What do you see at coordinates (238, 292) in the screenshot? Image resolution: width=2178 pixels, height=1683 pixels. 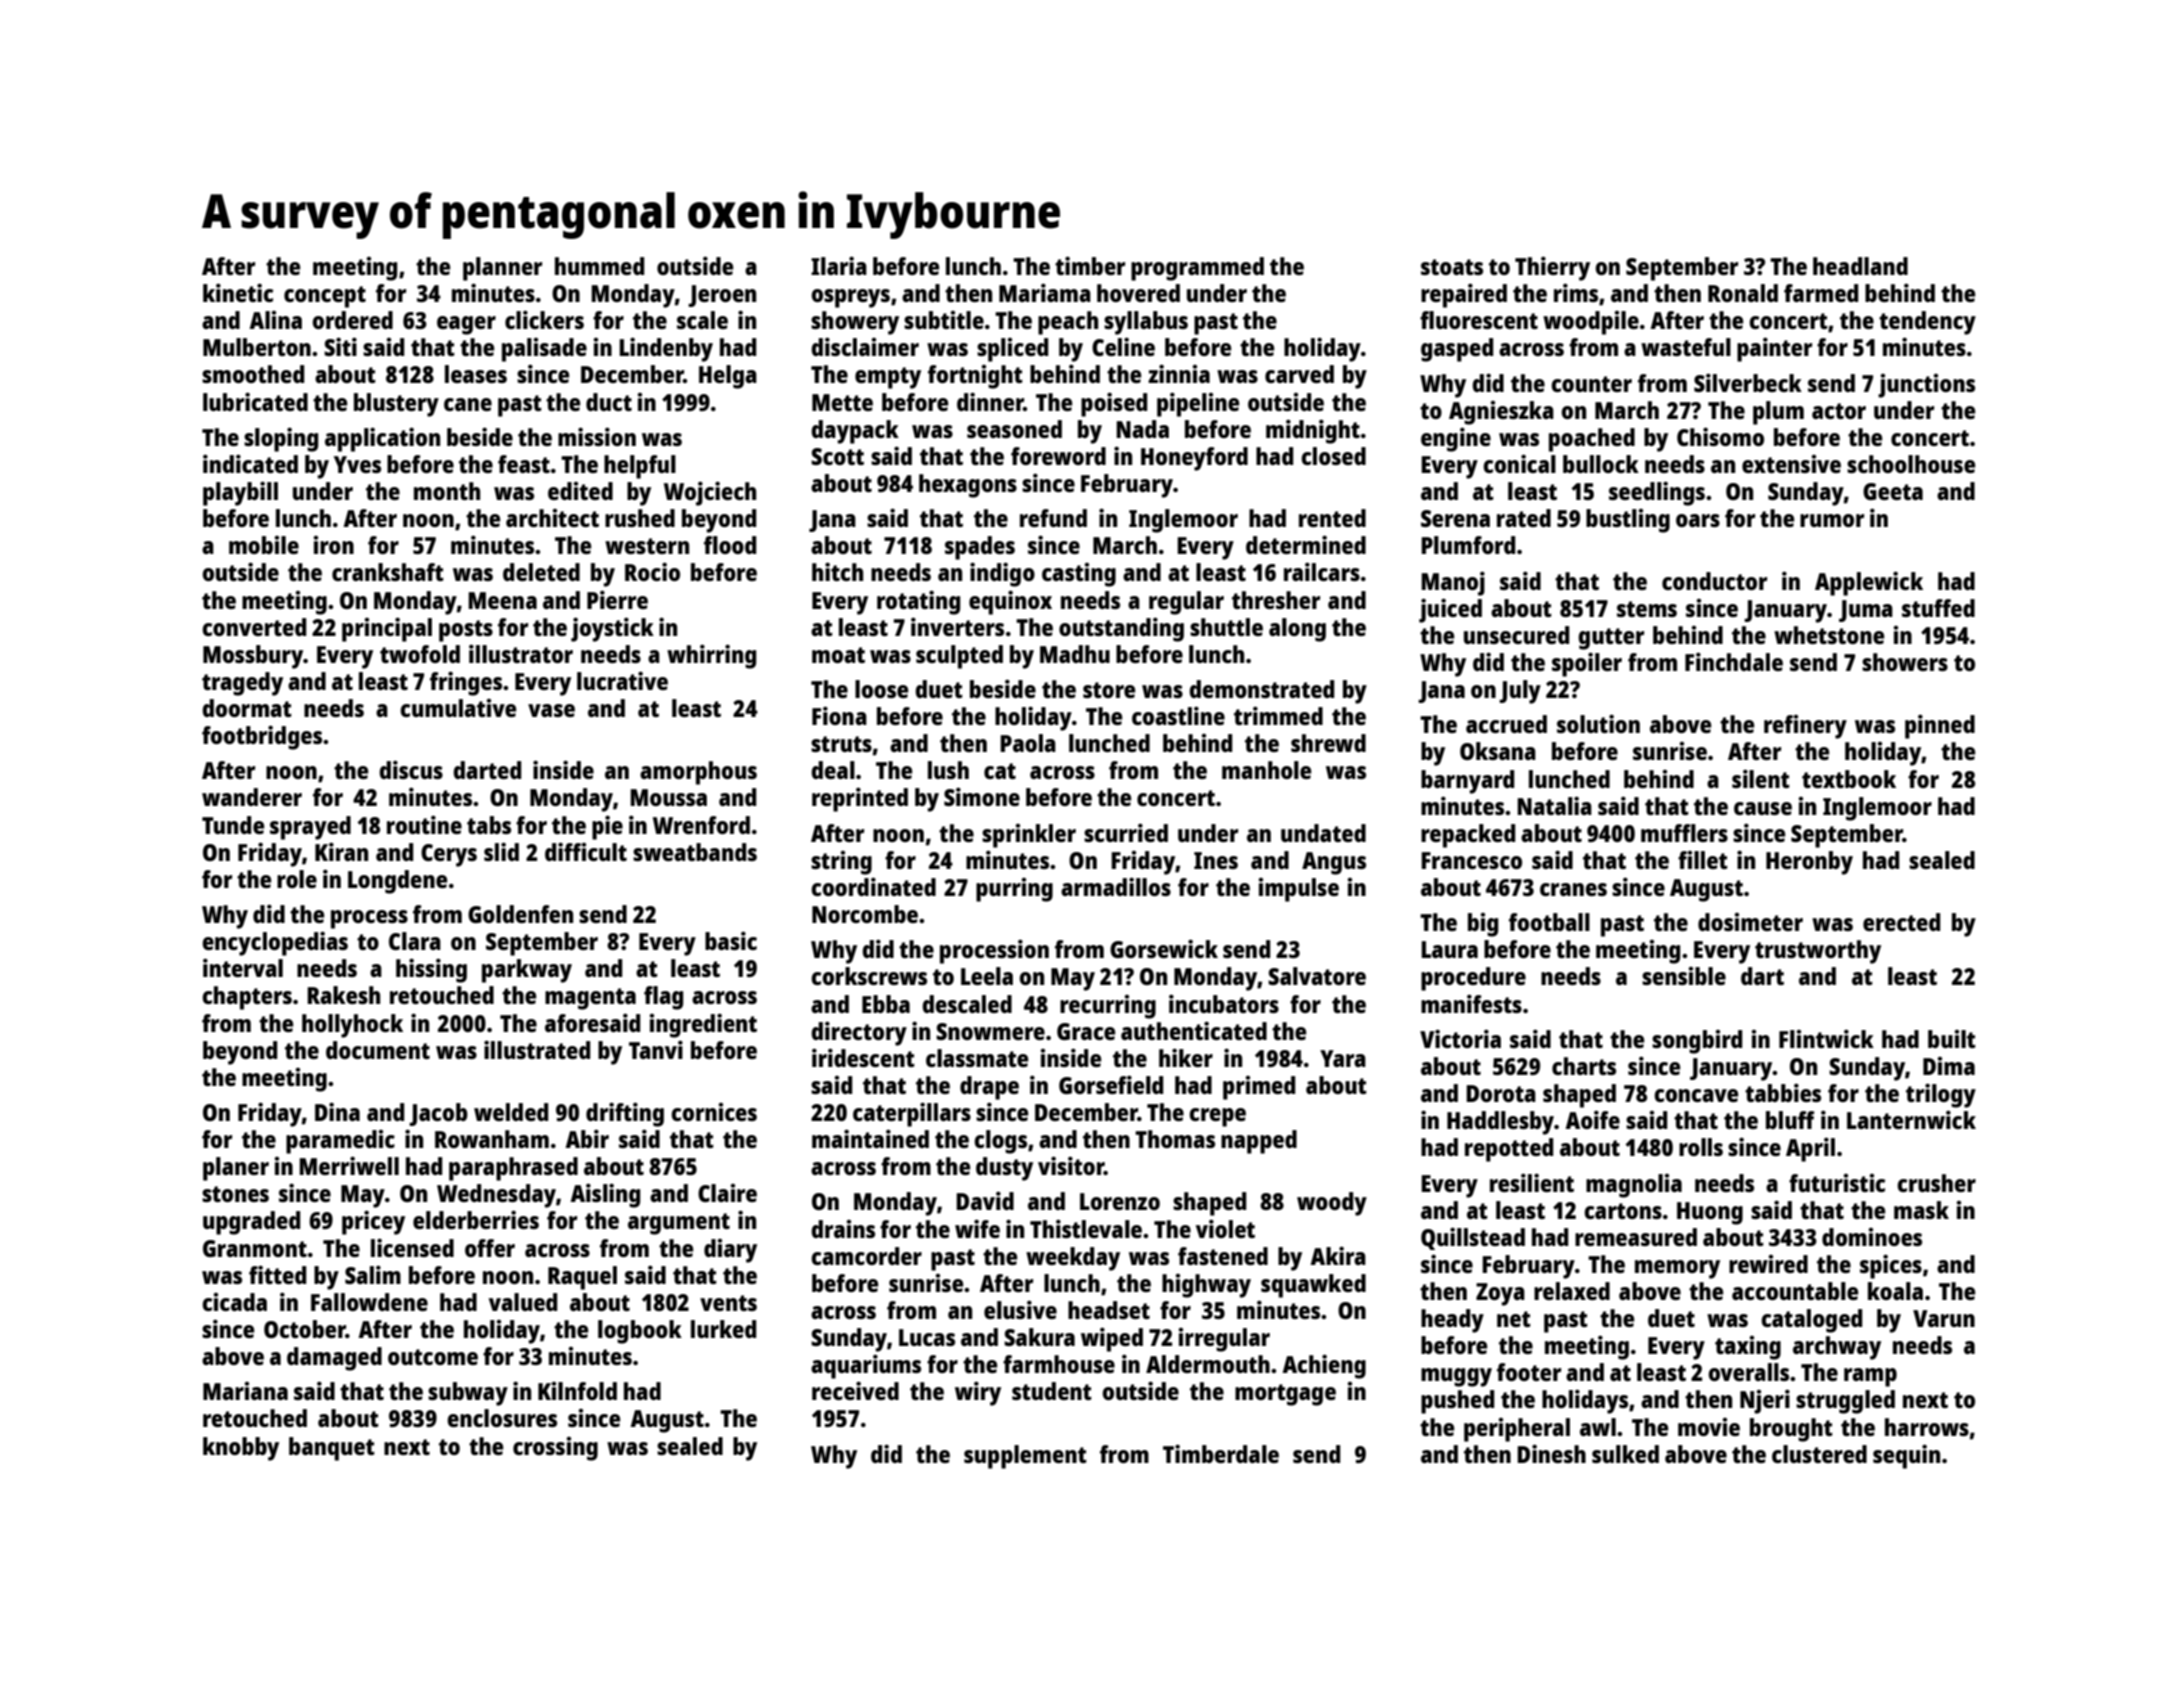 I see `kinetic` at bounding box center [238, 292].
